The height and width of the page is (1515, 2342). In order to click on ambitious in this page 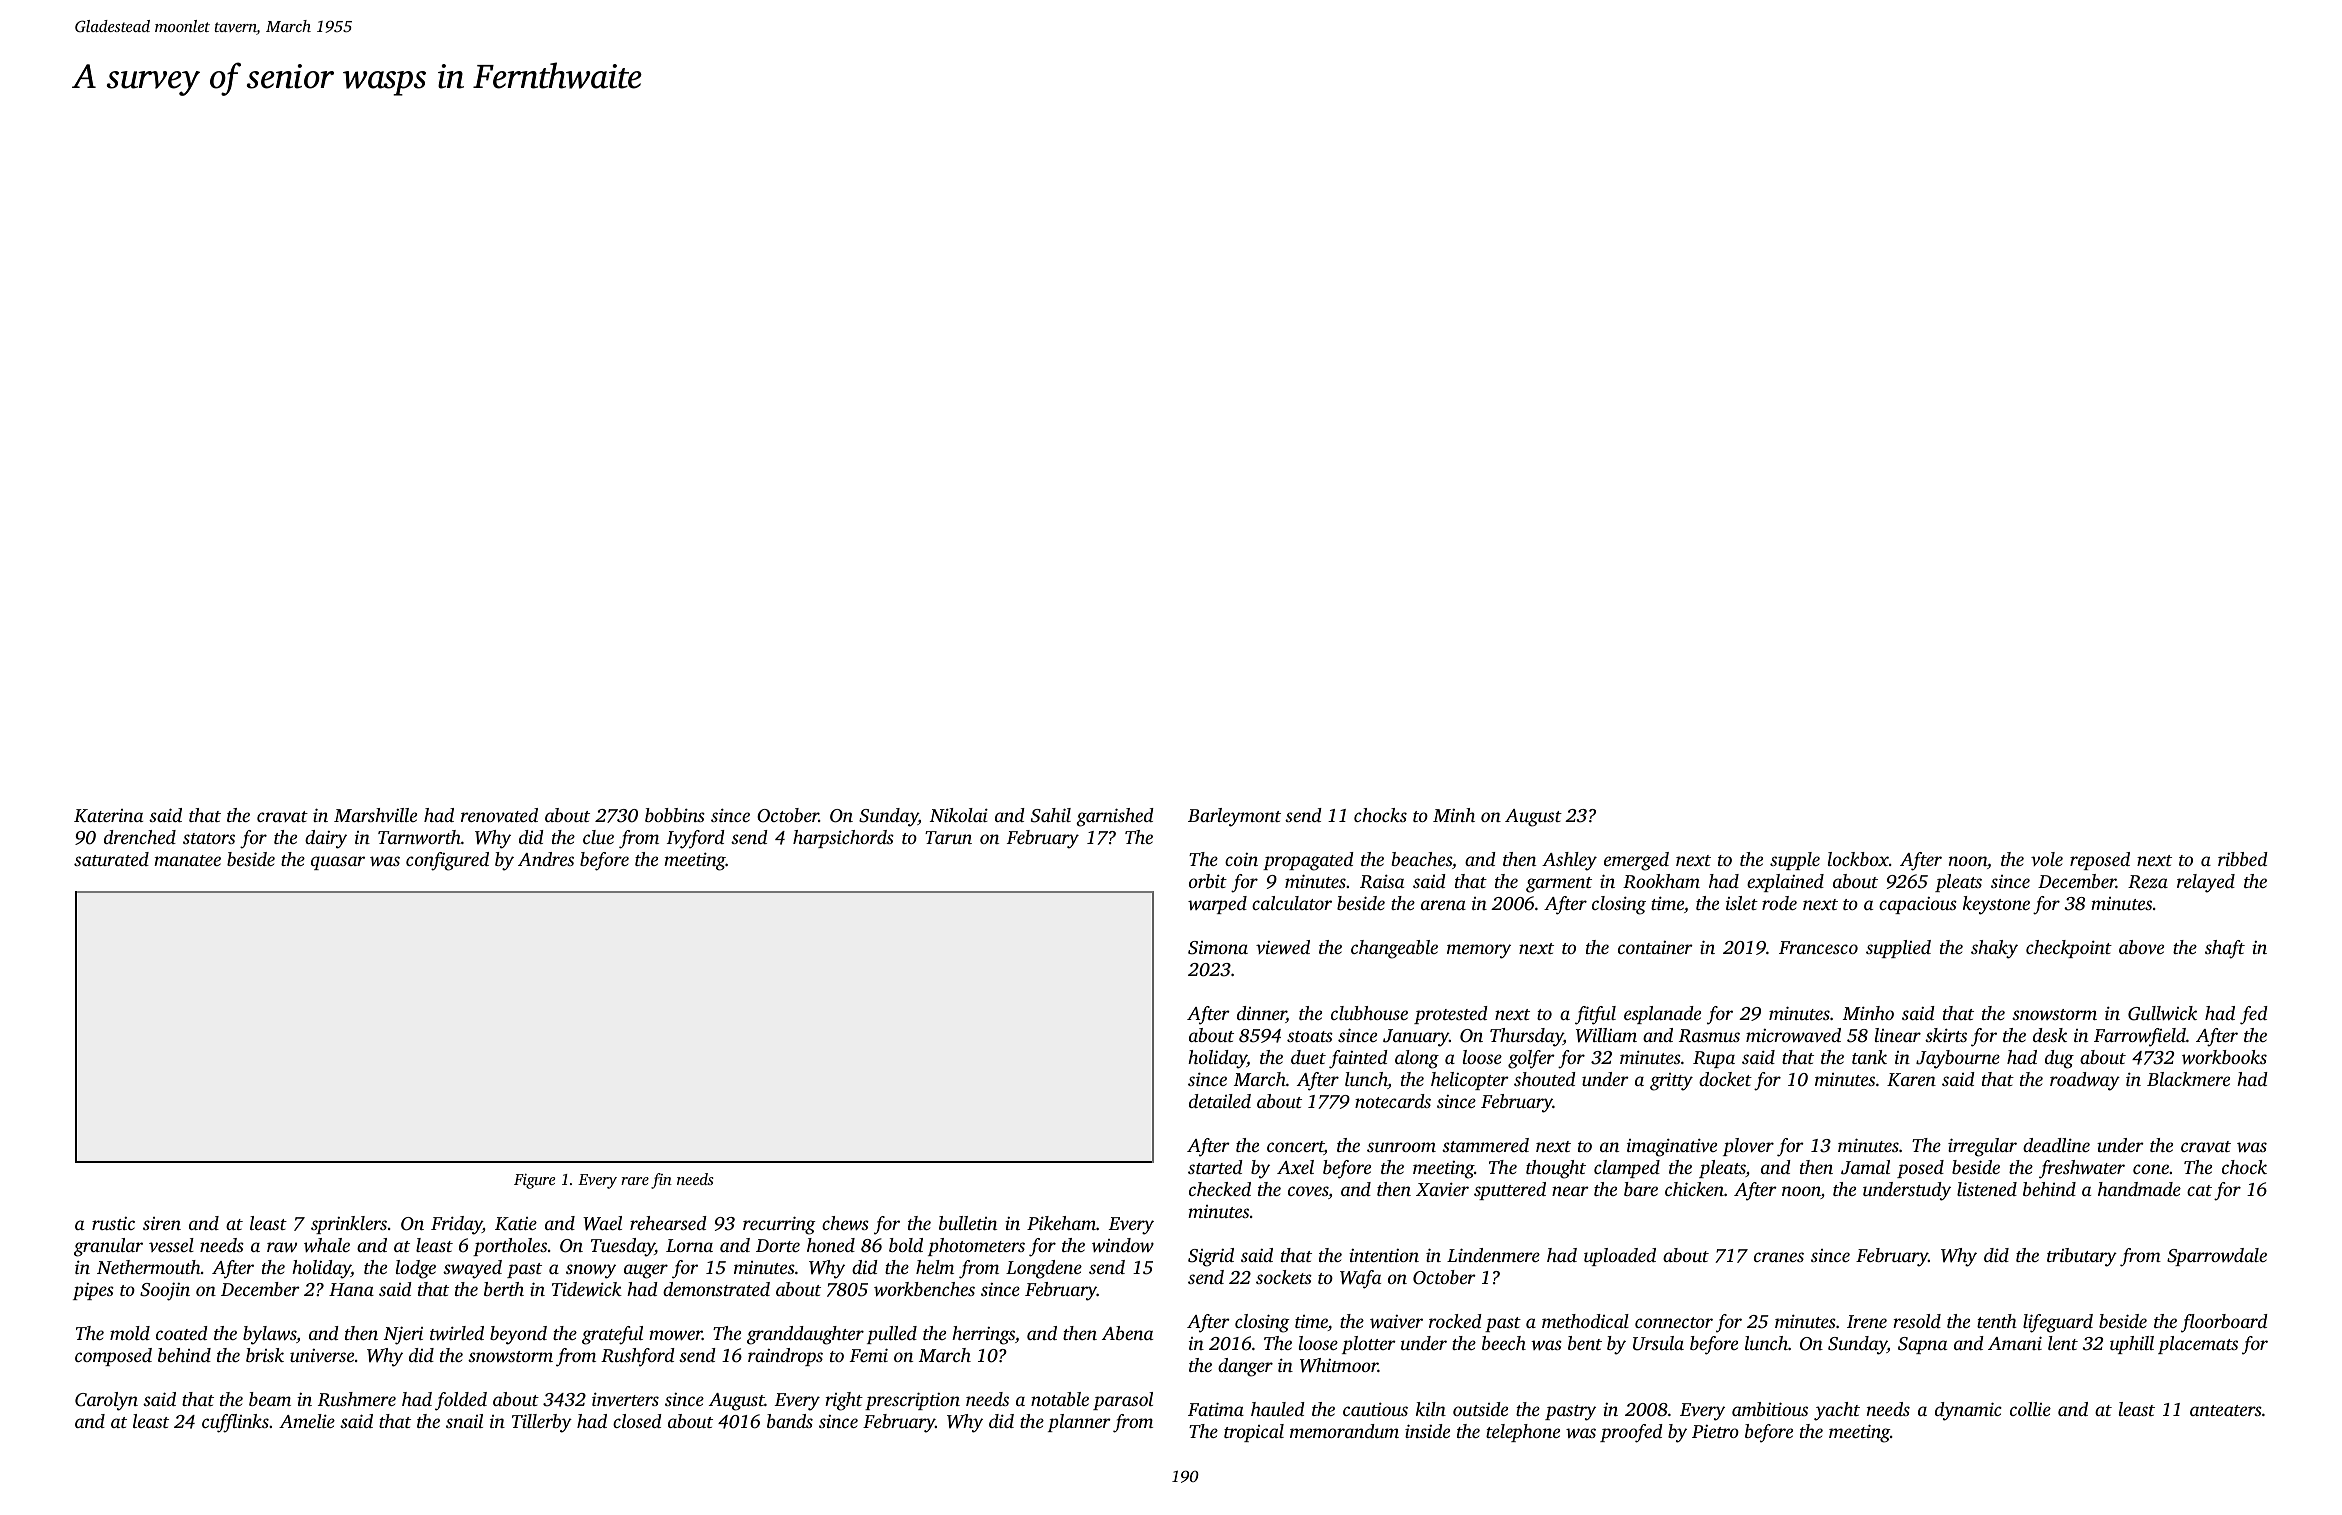, I will do `click(1770, 1409)`.
